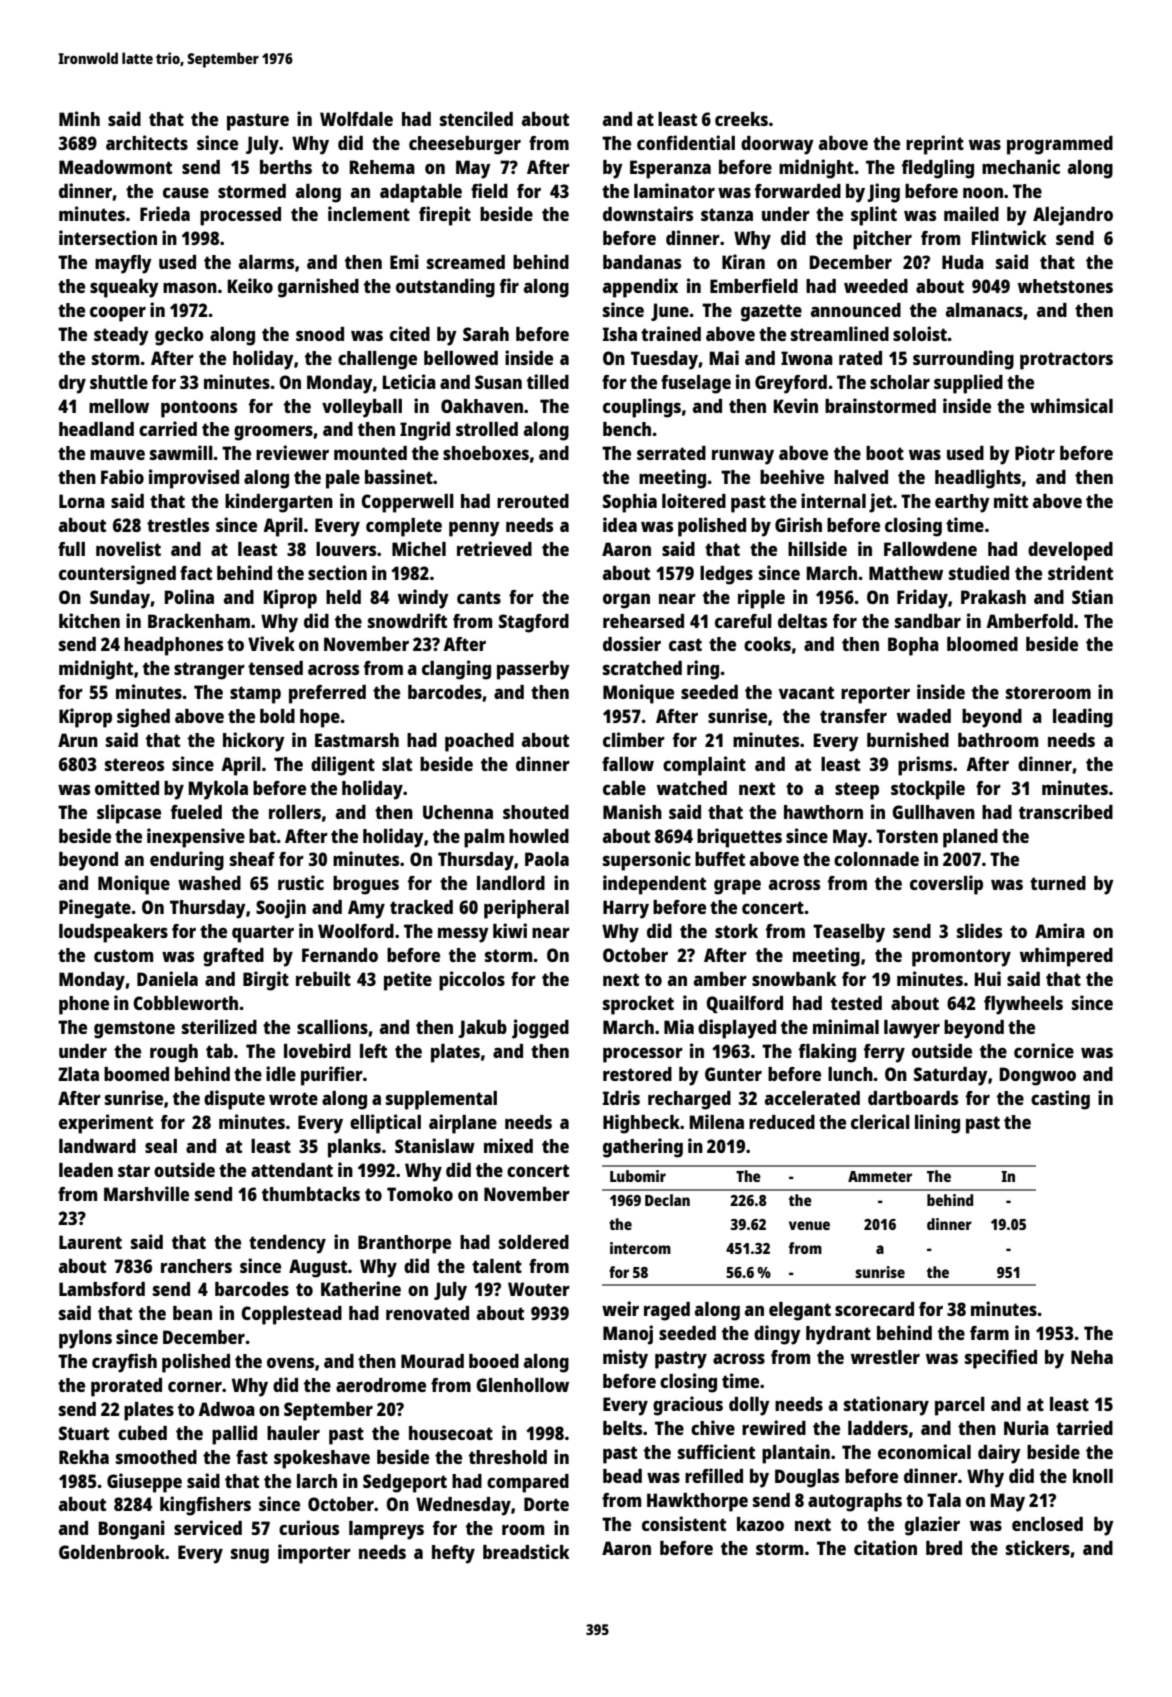  I want to click on hefty, so click(453, 1554).
